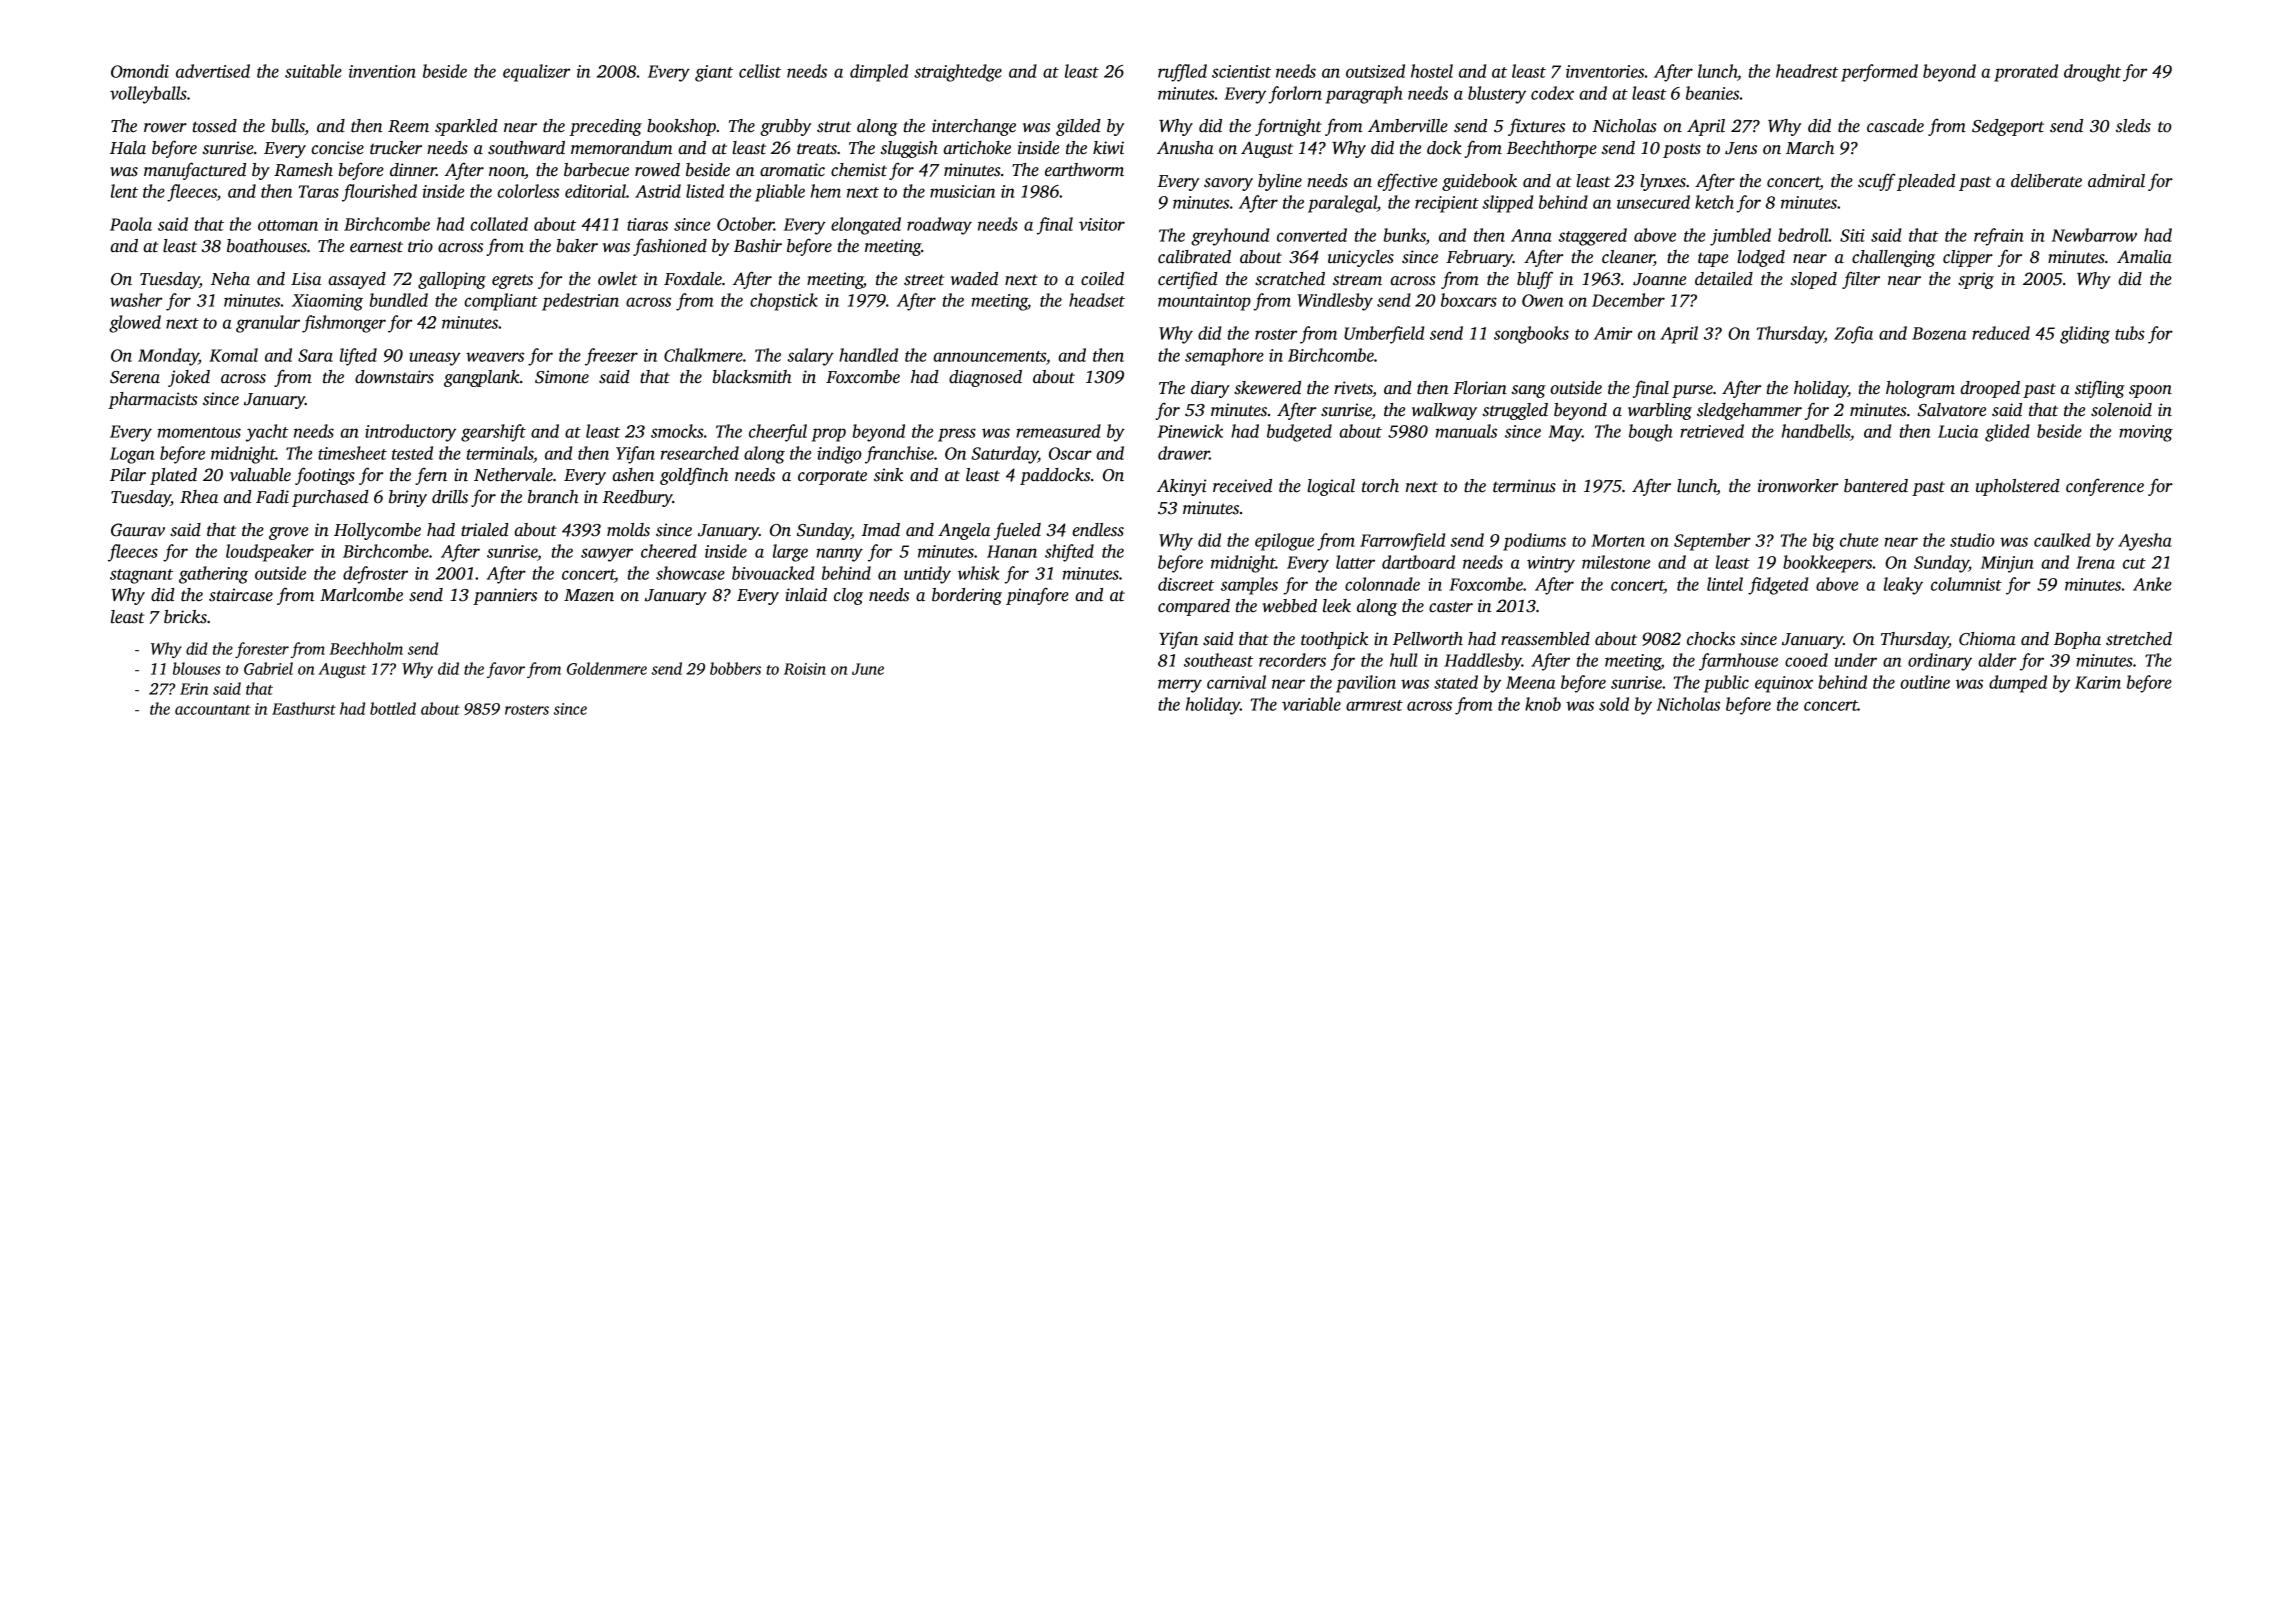  Describe the element at coordinates (1186, 584) in the screenshot. I see `discreet` at that location.
